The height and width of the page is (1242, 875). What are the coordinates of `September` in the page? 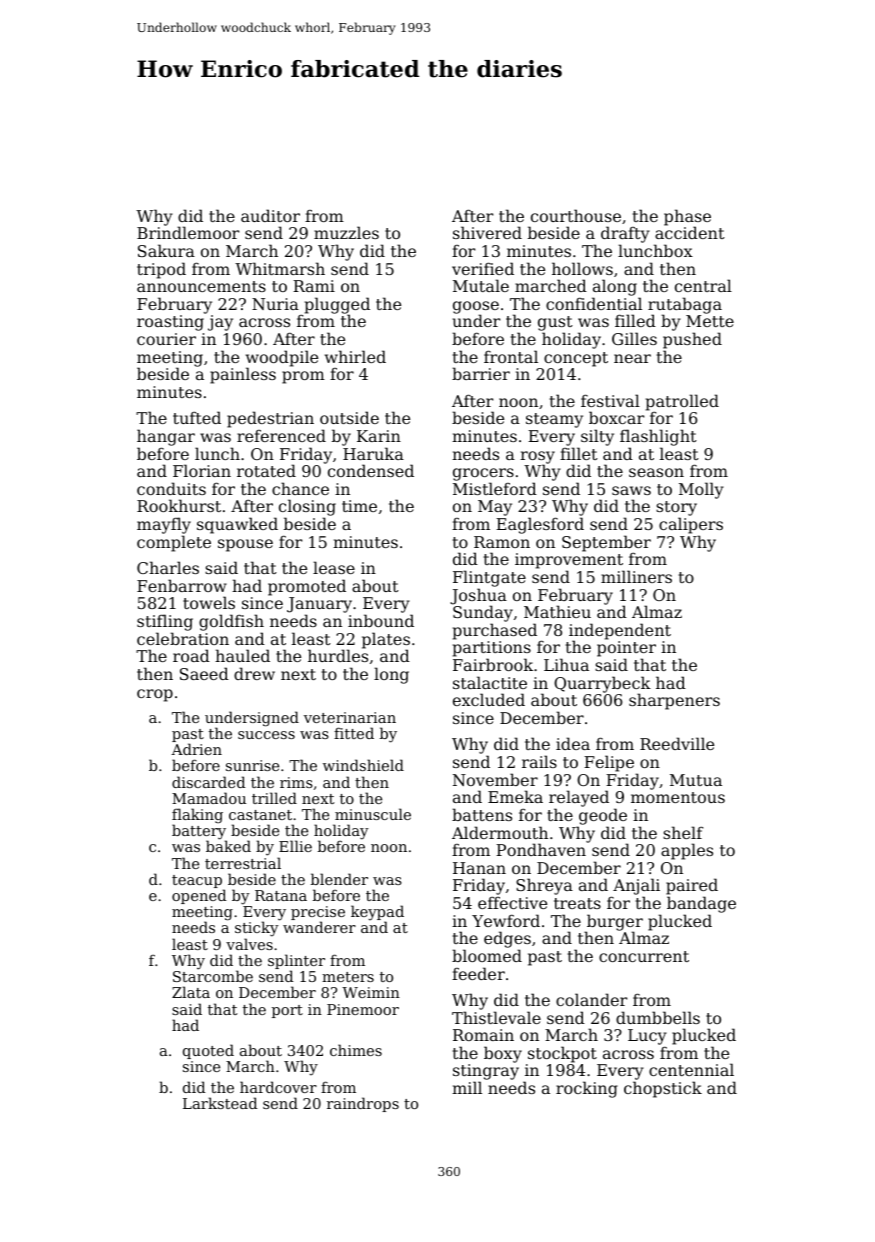 It's located at (606, 543).
